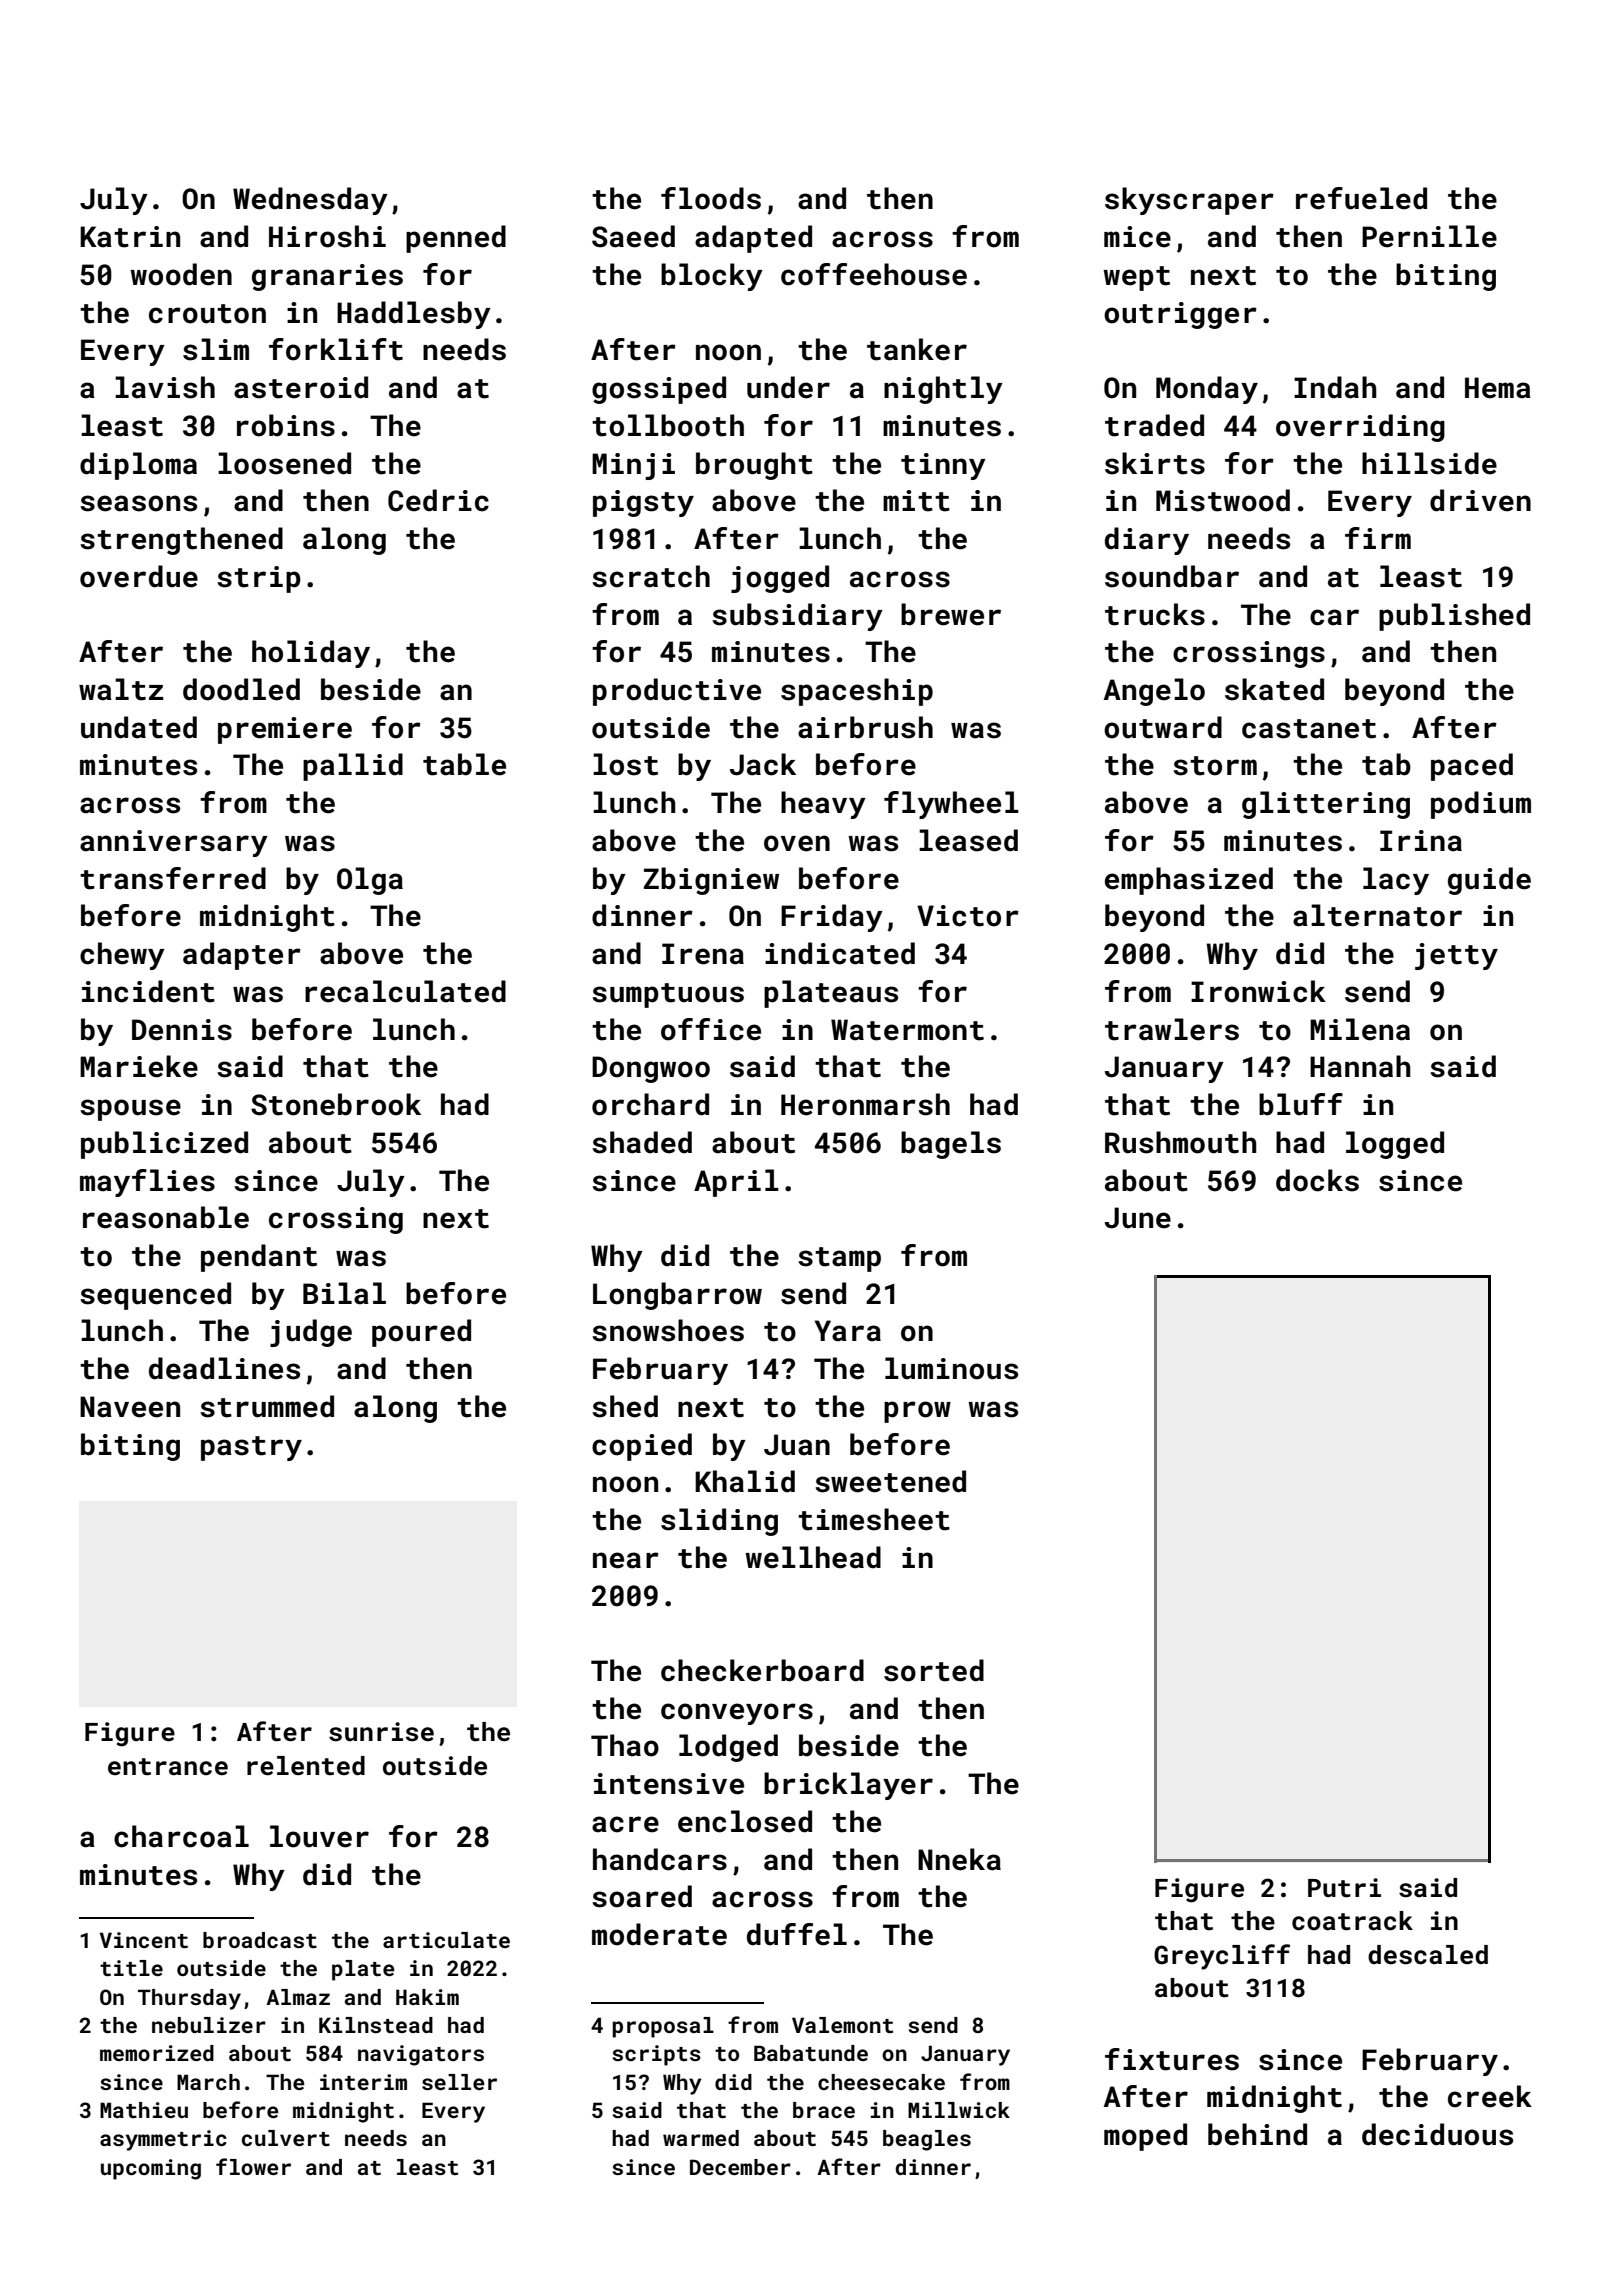  Describe the element at coordinates (1437, 2134) in the page. I see `deciduous` at that location.
